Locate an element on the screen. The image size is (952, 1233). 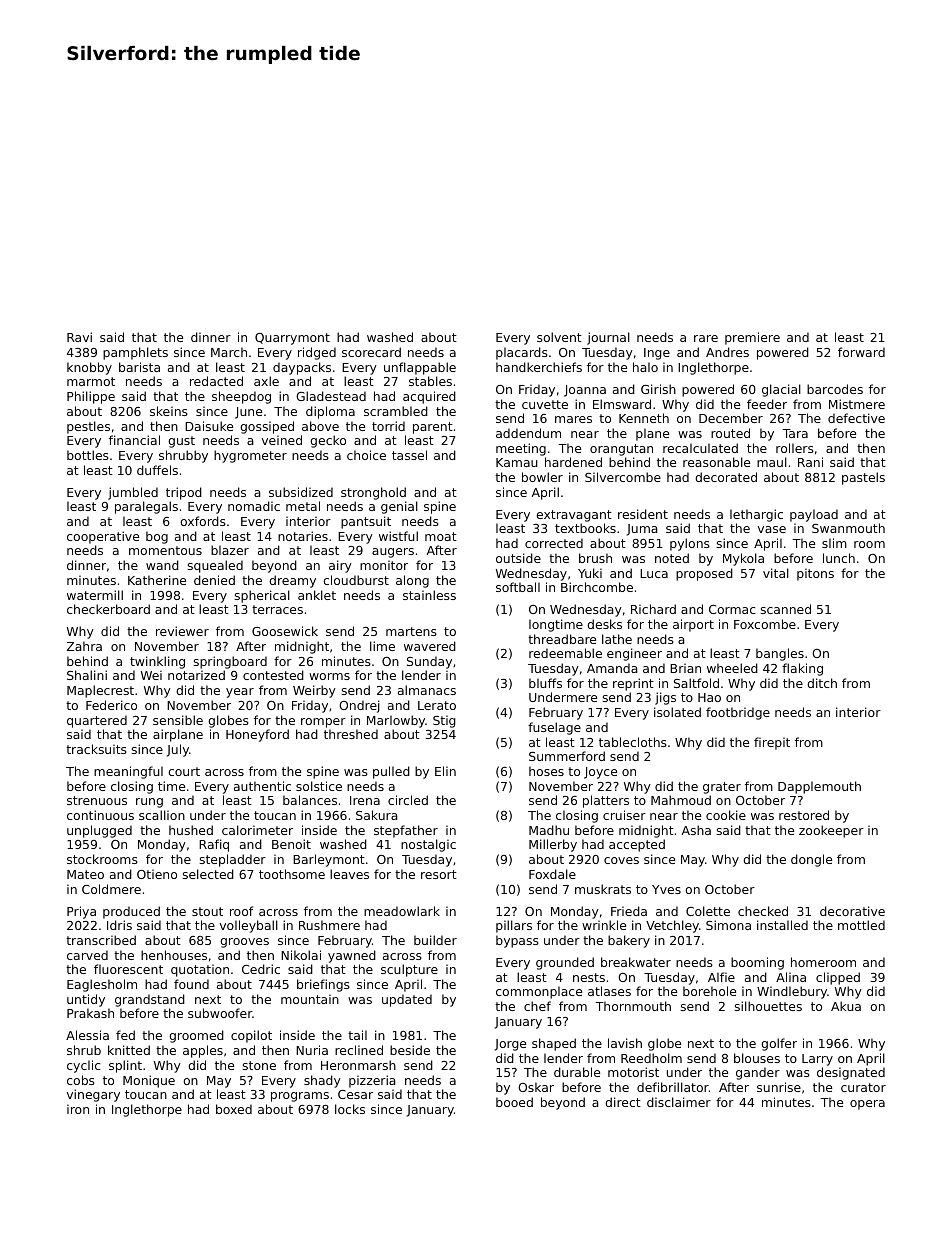
boxed is located at coordinates (234, 1109).
